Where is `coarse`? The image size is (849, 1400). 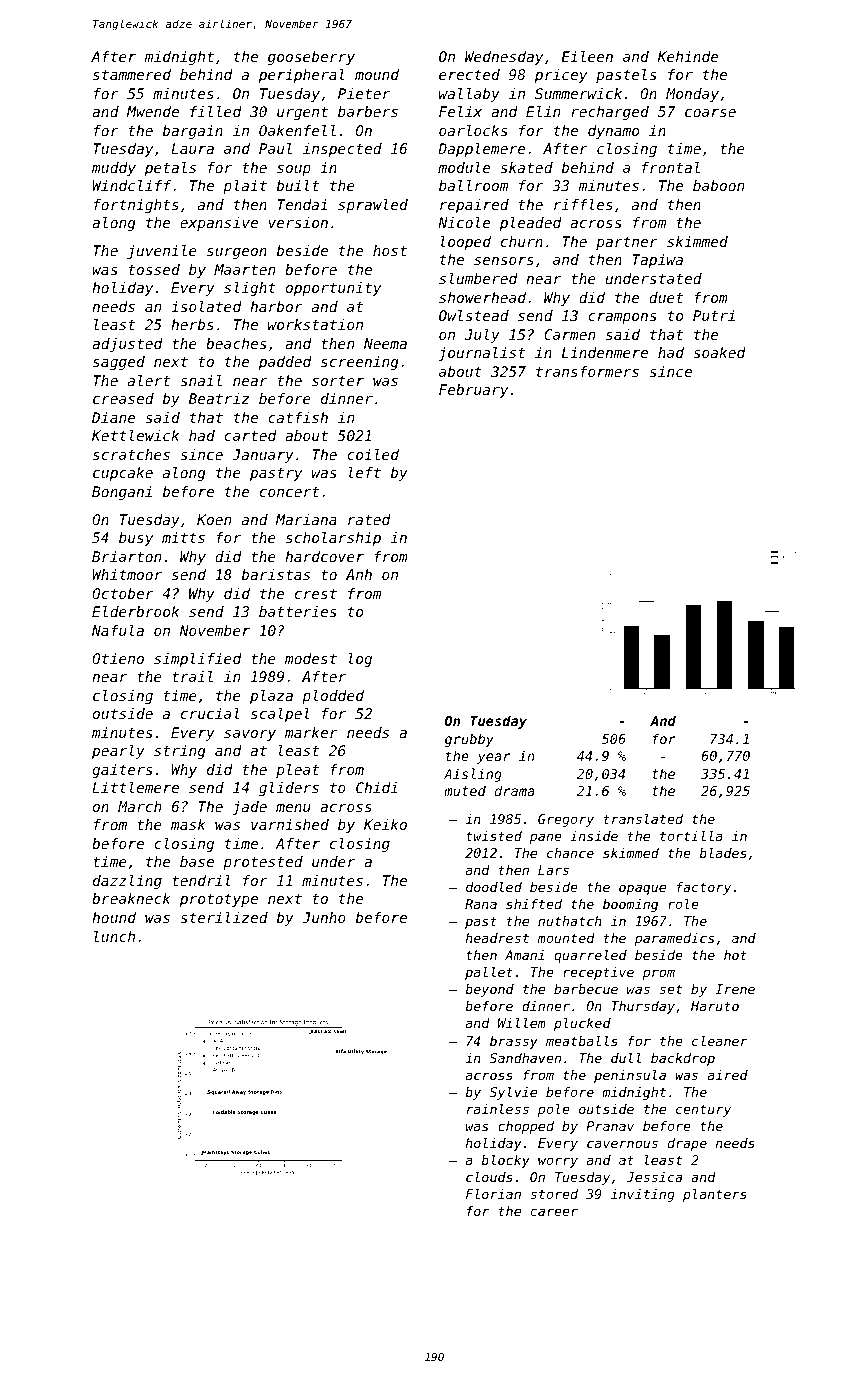 coarse is located at coordinates (710, 113).
